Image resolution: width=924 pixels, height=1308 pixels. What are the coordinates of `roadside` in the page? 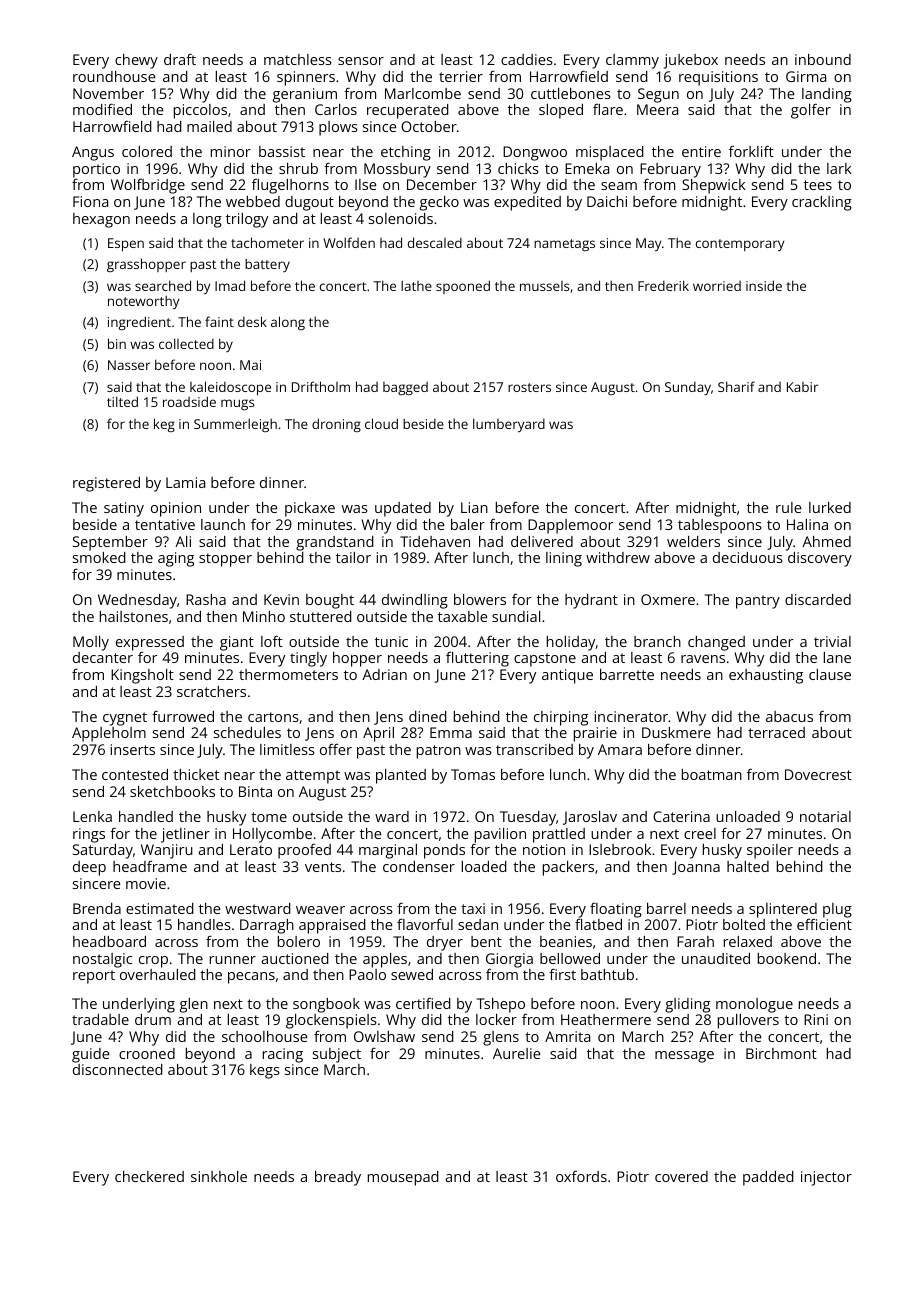 It's located at (189, 401).
